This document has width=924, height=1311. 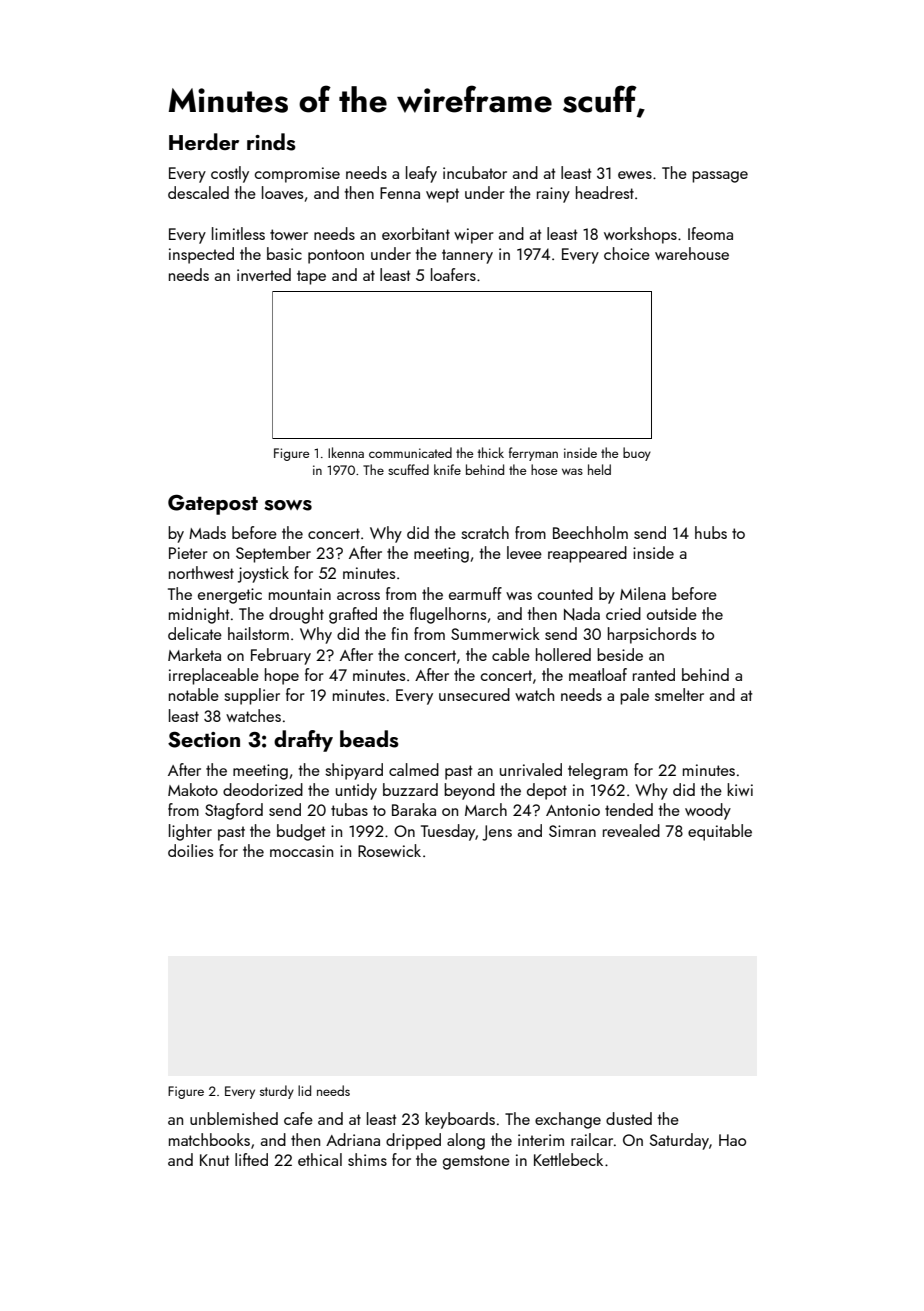 What do you see at coordinates (288, 505) in the document?
I see `sows` at bounding box center [288, 505].
